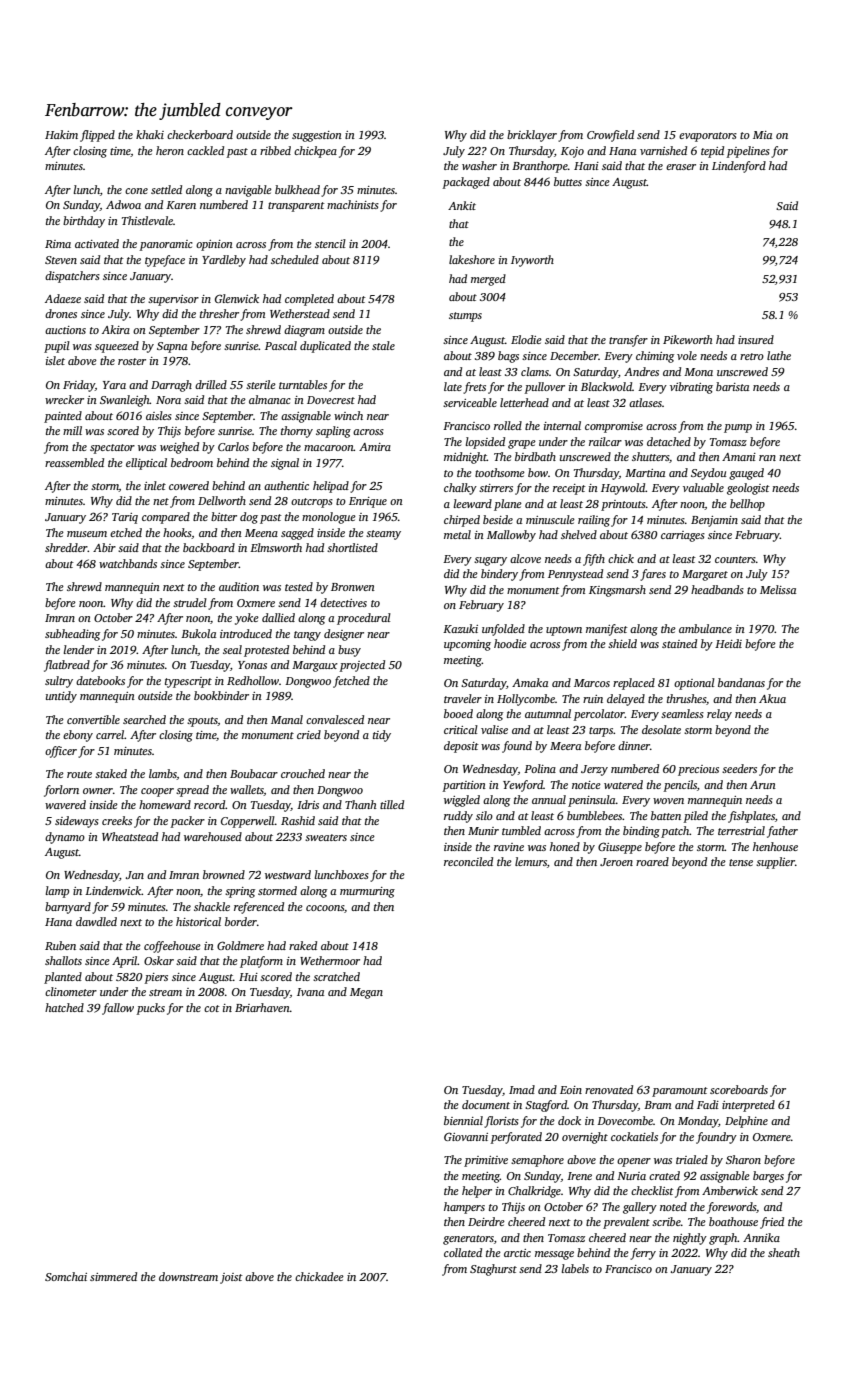 The width and height of the image is (849, 1400). Describe the element at coordinates (188, 682) in the image. I see `typescript` at that location.
